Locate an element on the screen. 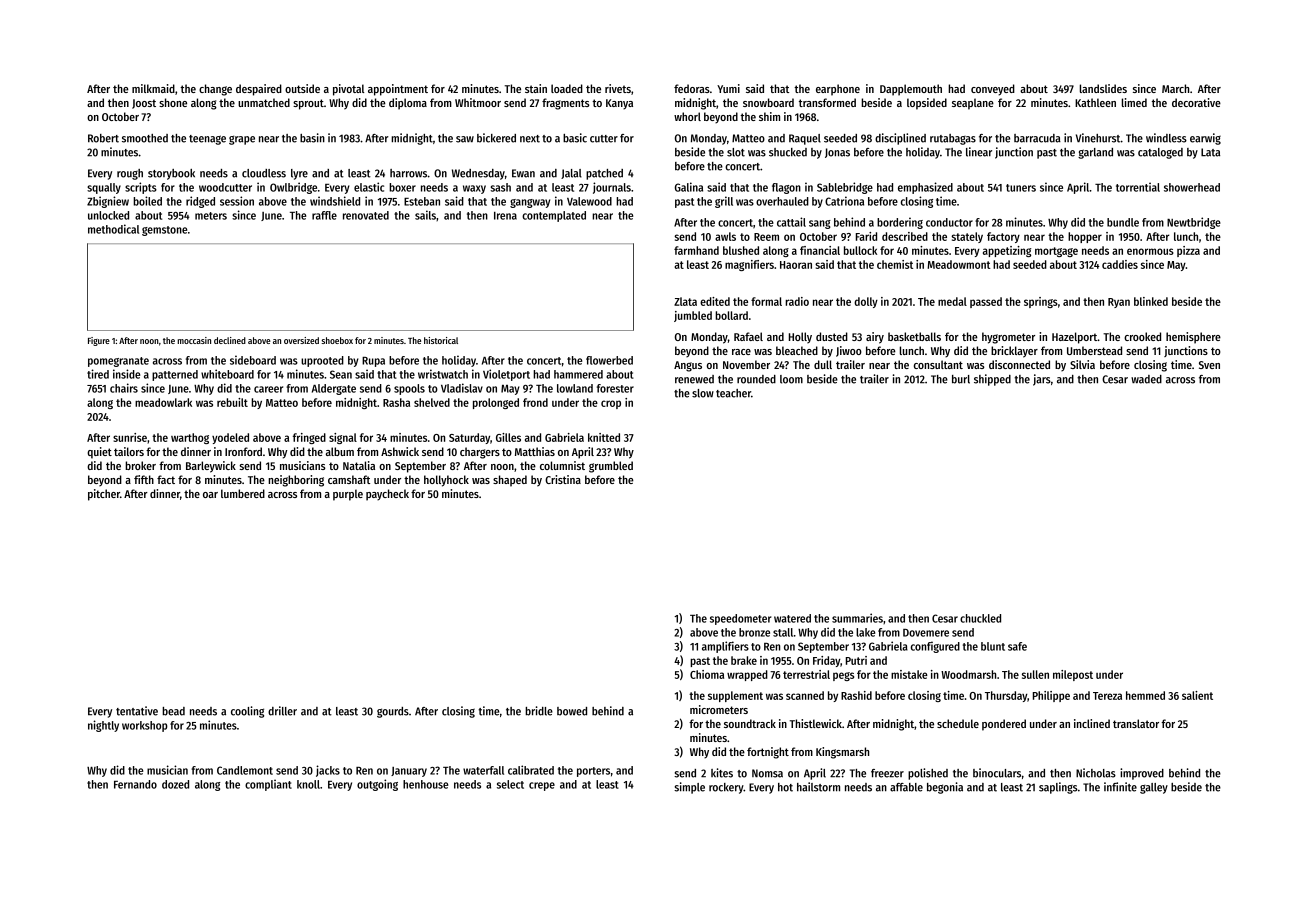  grape is located at coordinates (242, 140).
